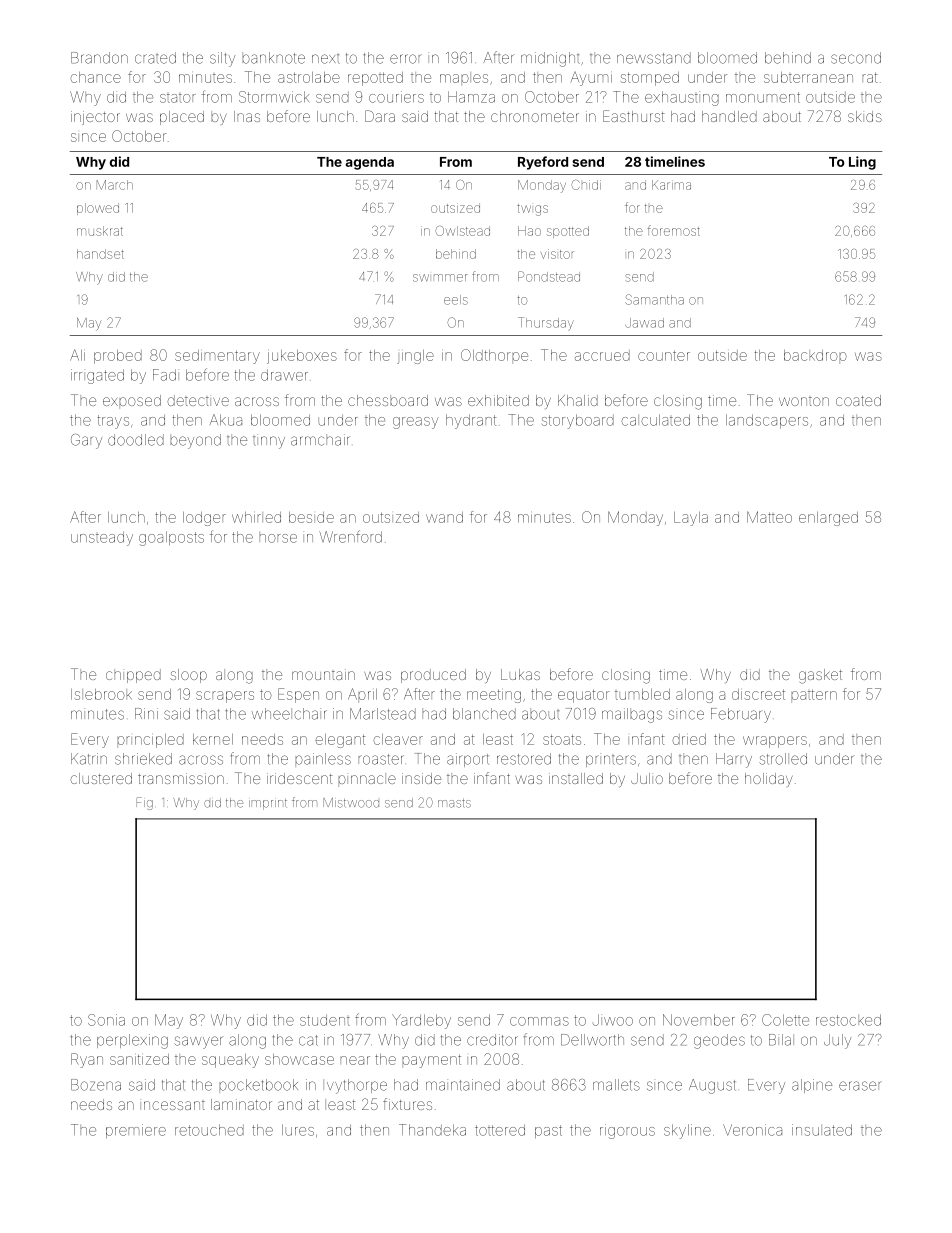 This screenshot has width=952, height=1233. What do you see at coordinates (115, 185) in the screenshot?
I see `March` at bounding box center [115, 185].
